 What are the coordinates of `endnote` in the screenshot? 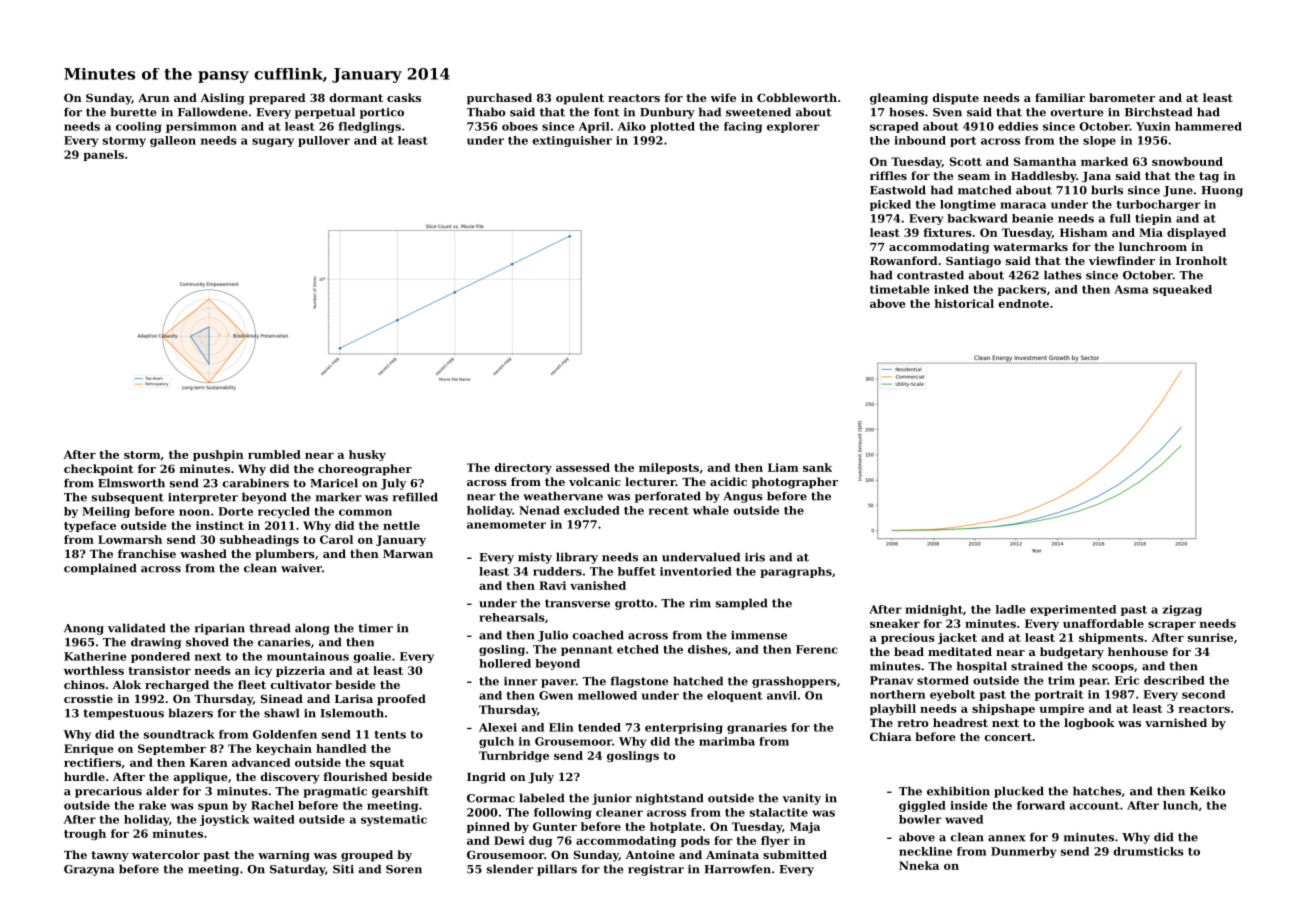 It's located at (1024, 303).
